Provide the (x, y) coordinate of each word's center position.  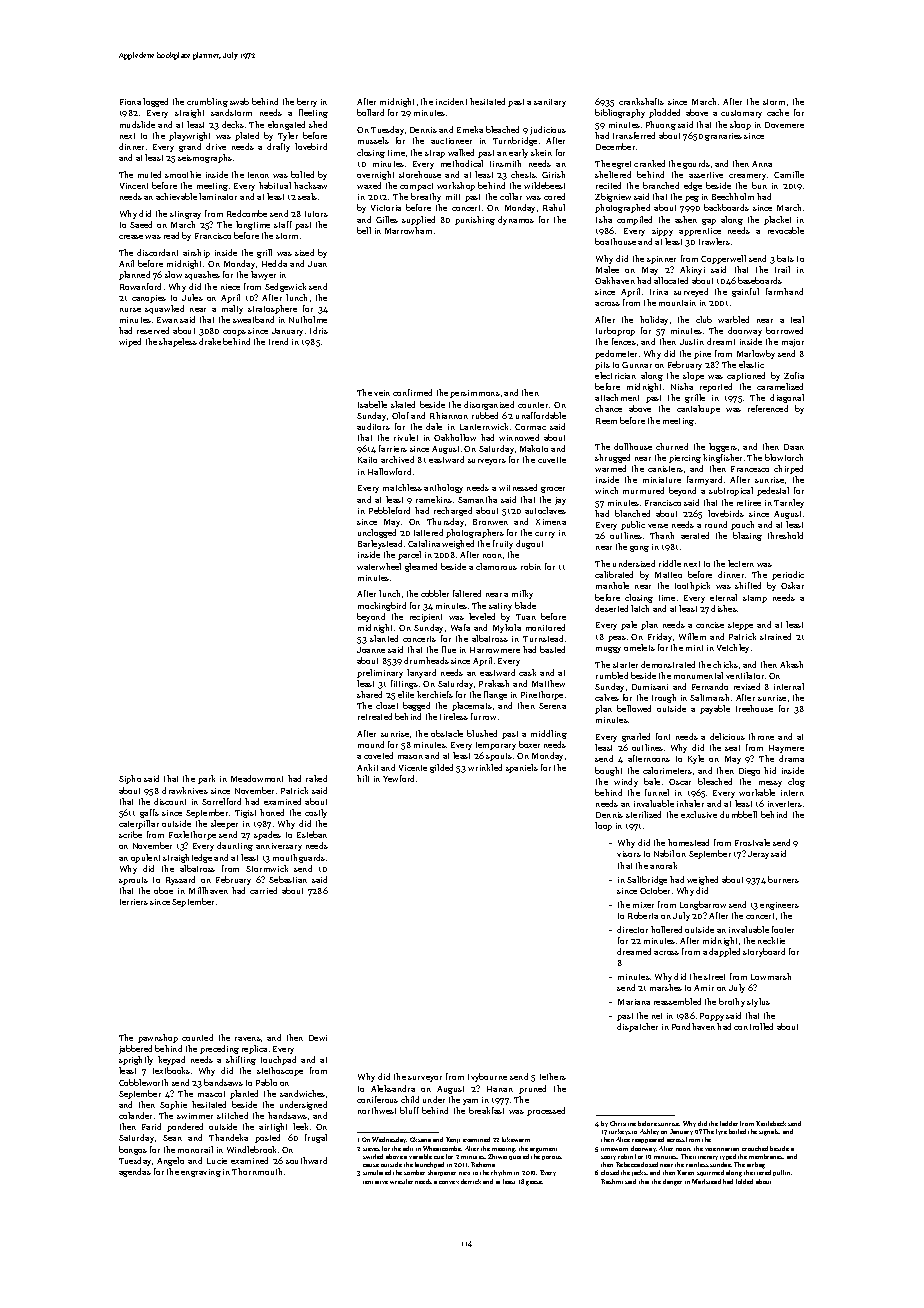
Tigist (245, 814)
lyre (721, 1132)
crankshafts (641, 101)
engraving (201, 1173)
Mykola (507, 628)
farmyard (704, 480)
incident (451, 101)
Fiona (130, 102)
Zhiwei (497, 1156)
